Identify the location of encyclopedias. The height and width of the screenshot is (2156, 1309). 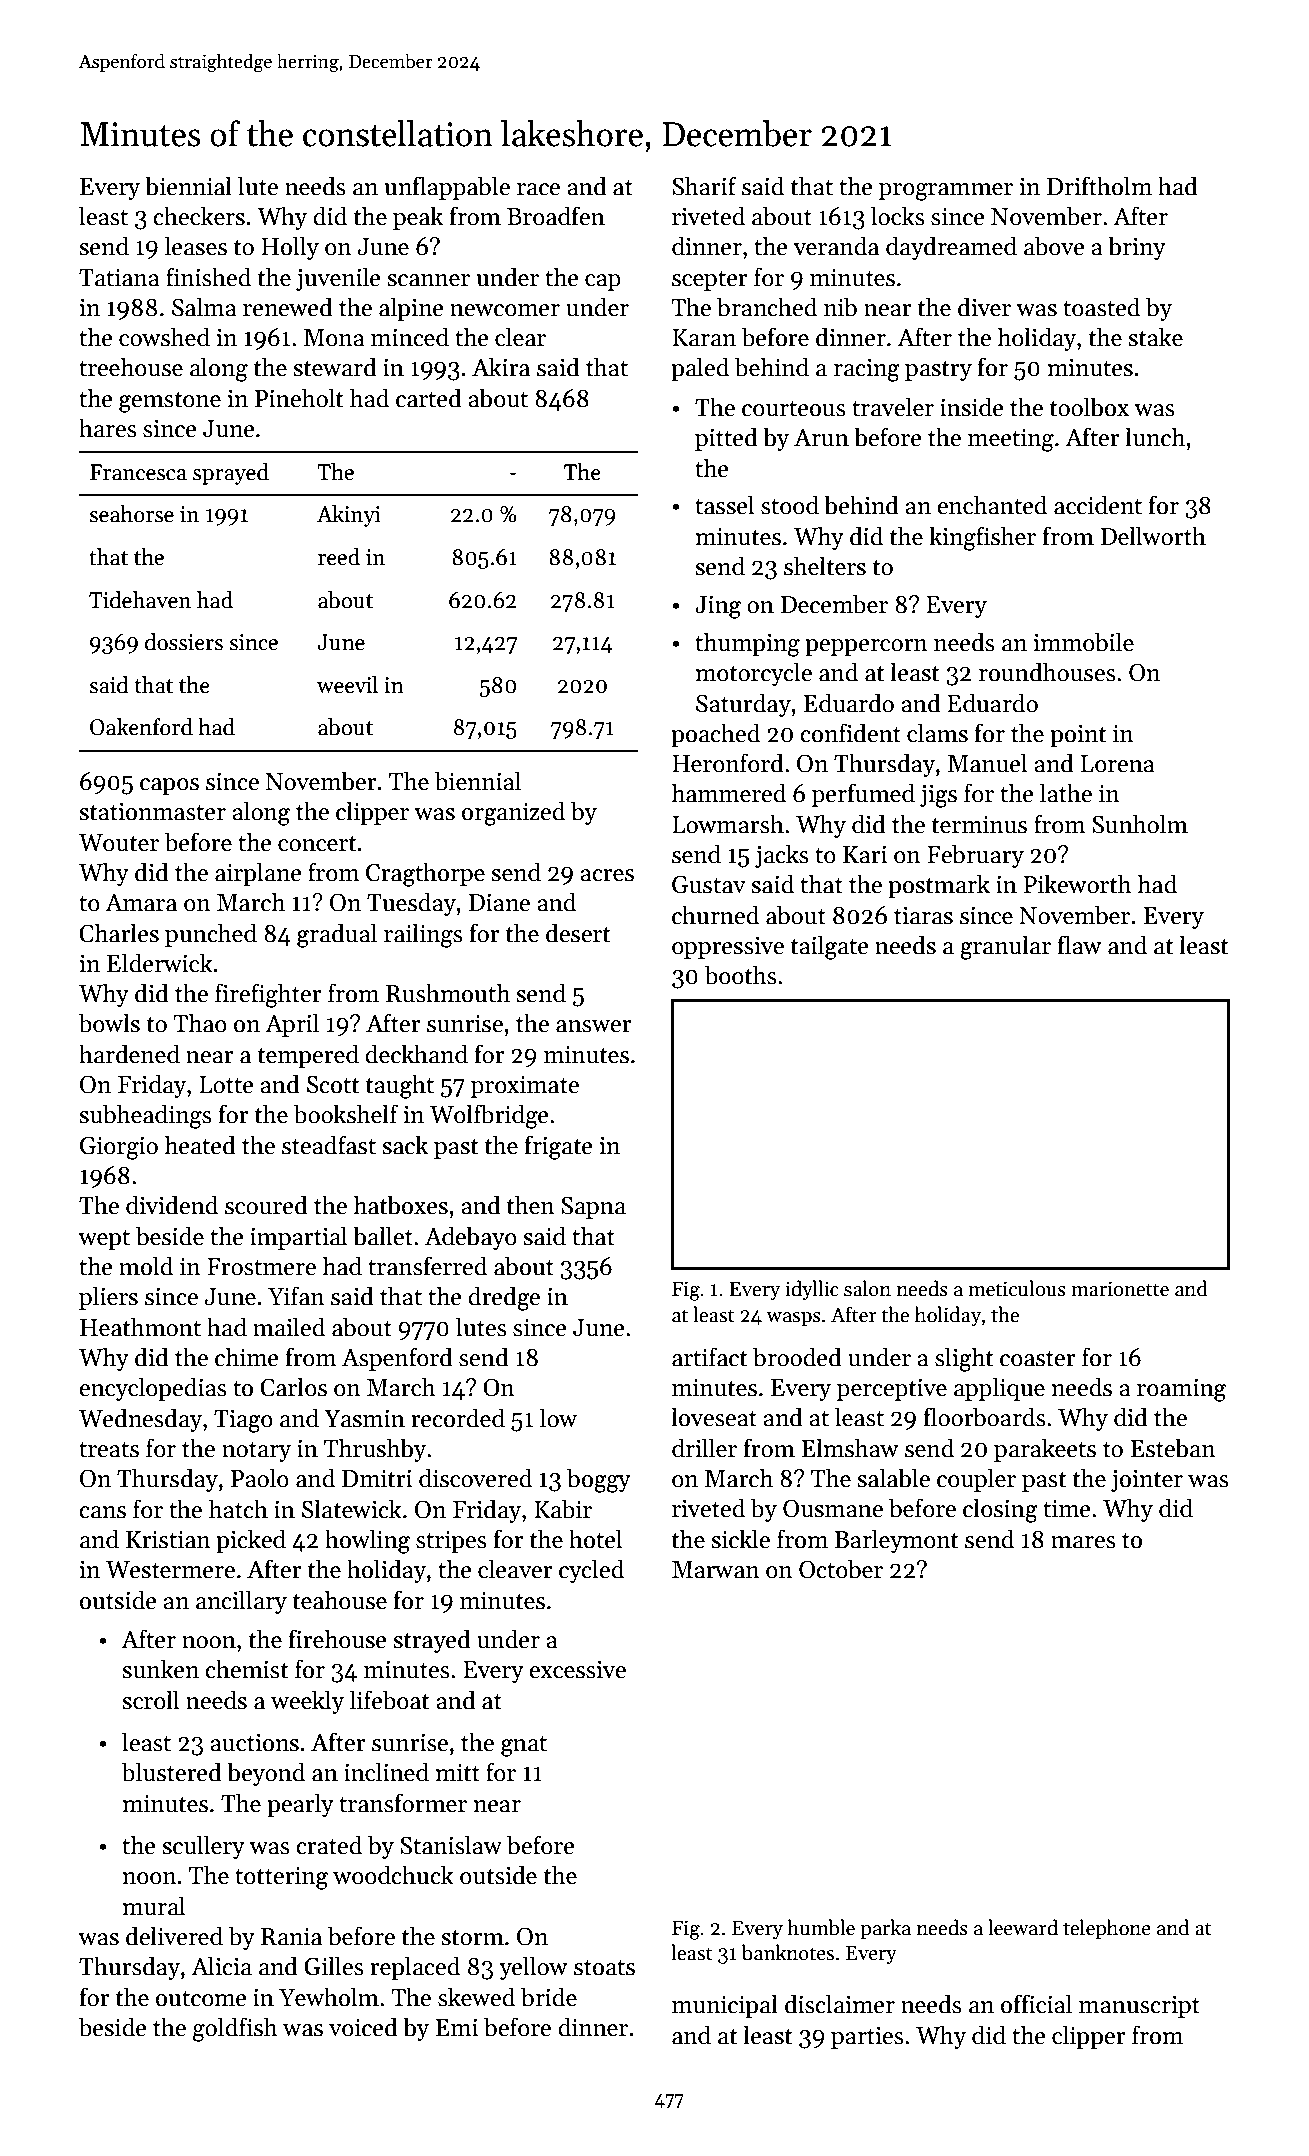
(153, 1389).
